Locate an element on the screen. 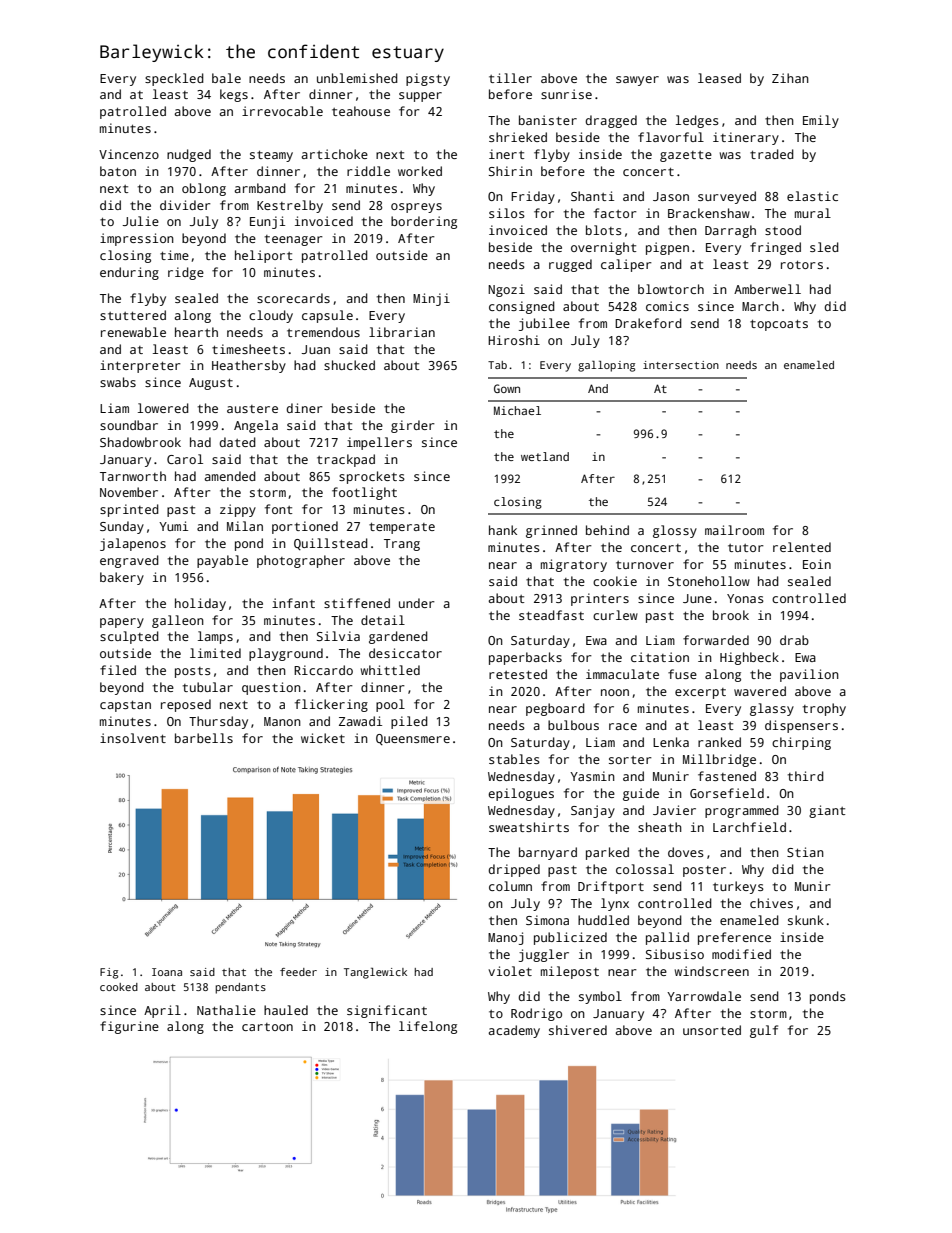  Zihan is located at coordinates (790, 78).
